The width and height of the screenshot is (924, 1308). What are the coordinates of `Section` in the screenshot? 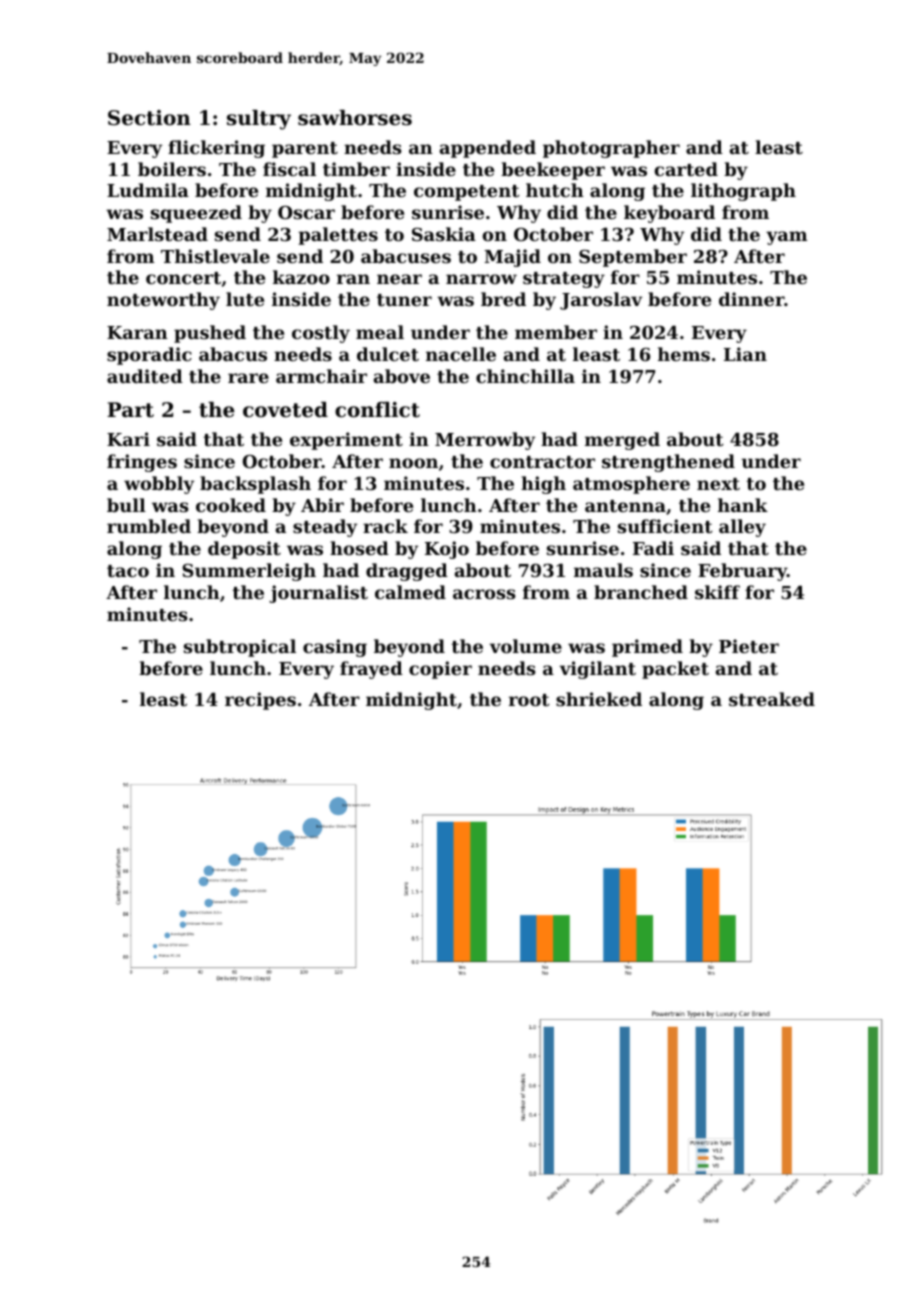 It's located at (149, 118).
